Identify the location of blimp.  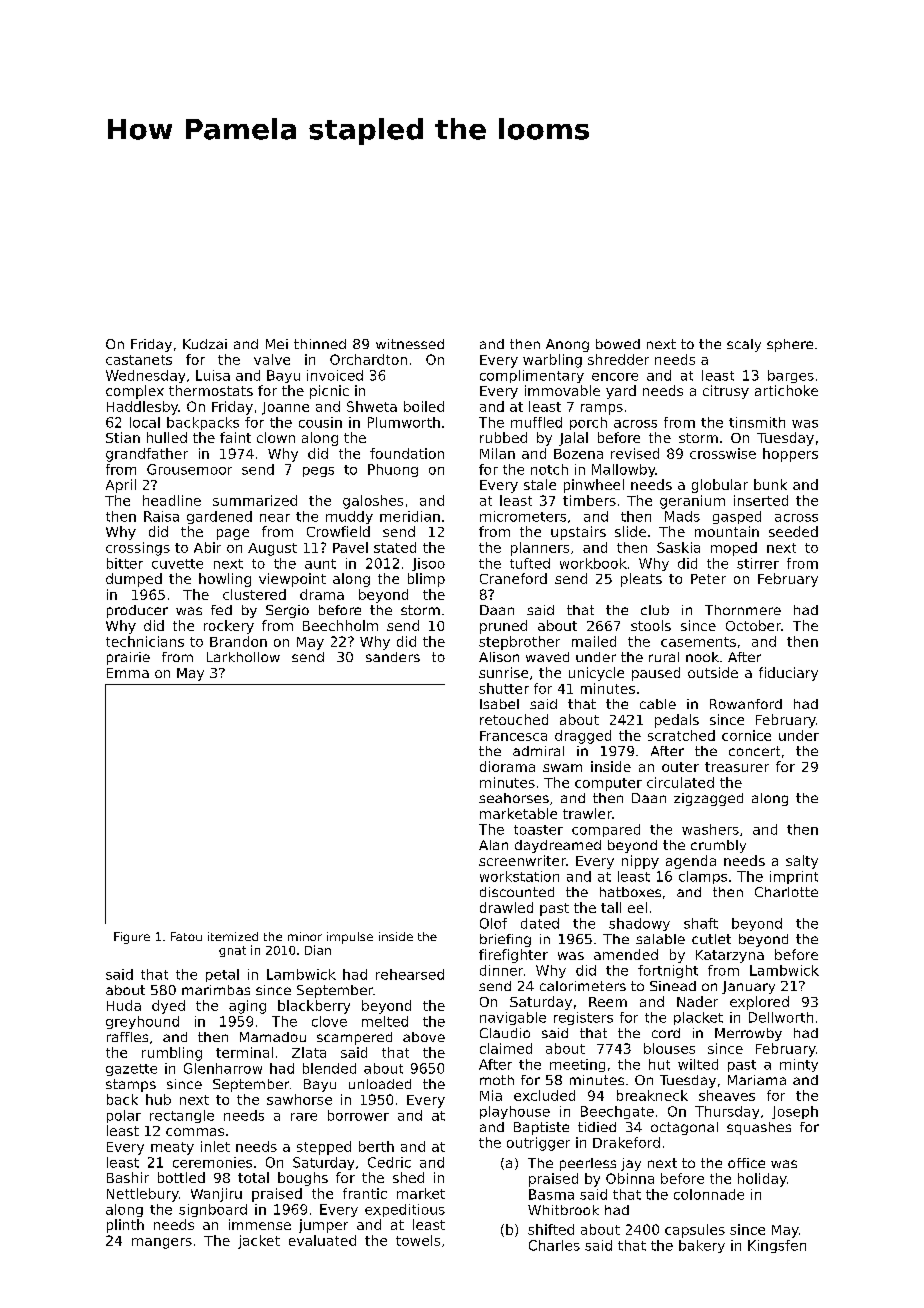
(426, 580).
